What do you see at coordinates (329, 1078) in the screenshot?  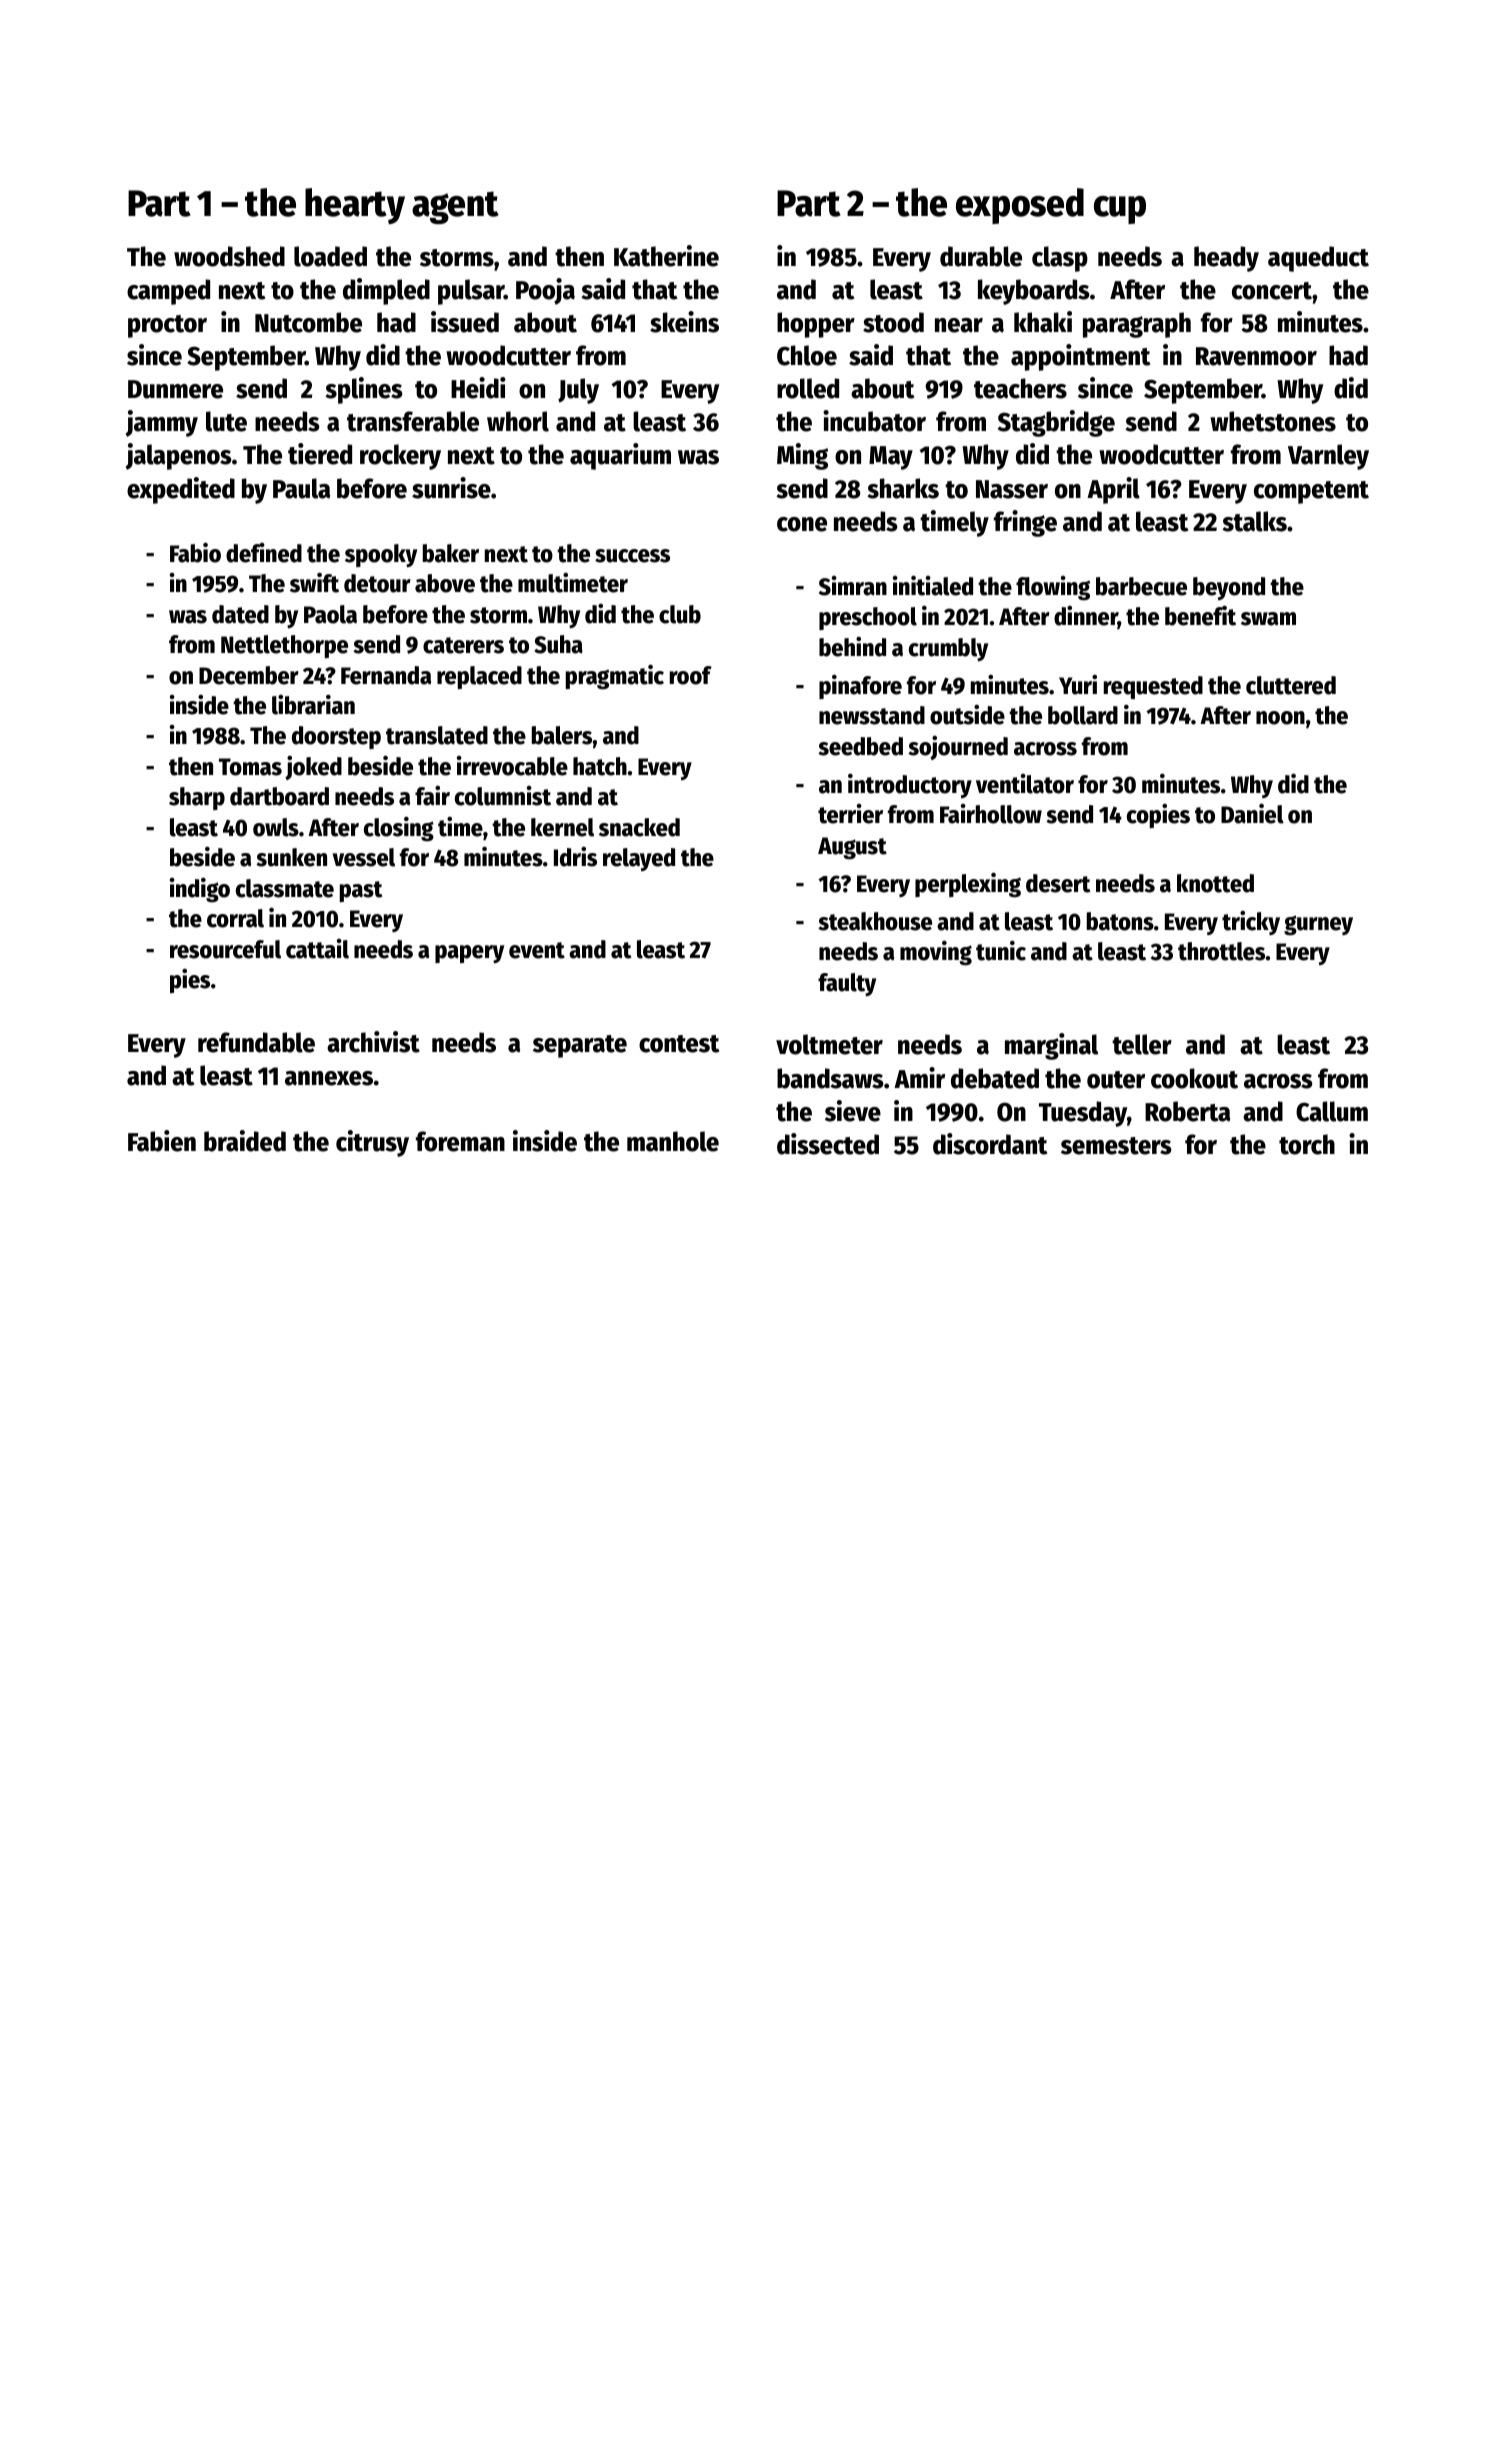 I see `annexes` at bounding box center [329, 1078].
